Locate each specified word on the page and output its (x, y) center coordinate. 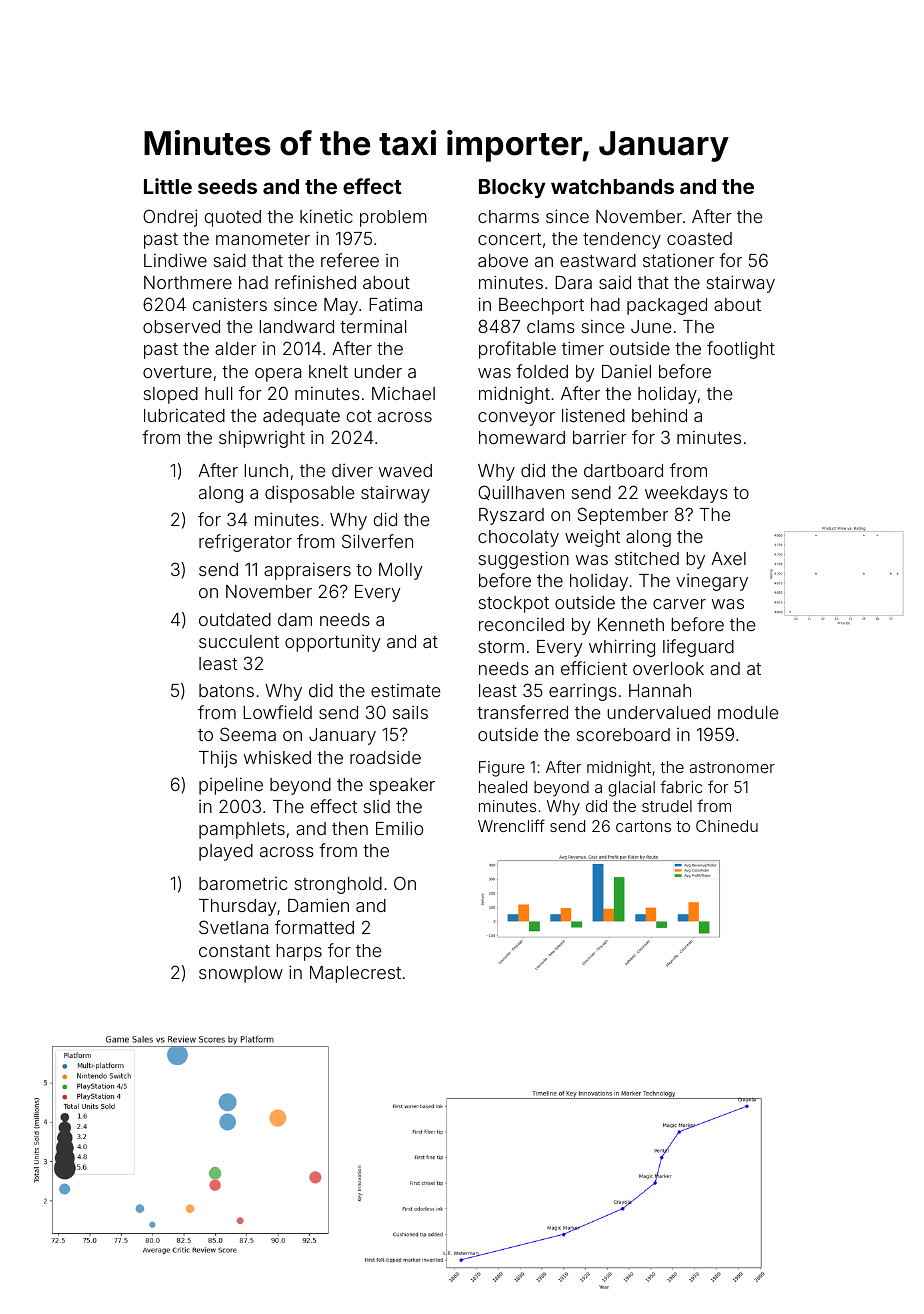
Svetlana (233, 927)
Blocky (512, 189)
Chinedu (727, 826)
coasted (699, 238)
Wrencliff (511, 825)
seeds (227, 186)
